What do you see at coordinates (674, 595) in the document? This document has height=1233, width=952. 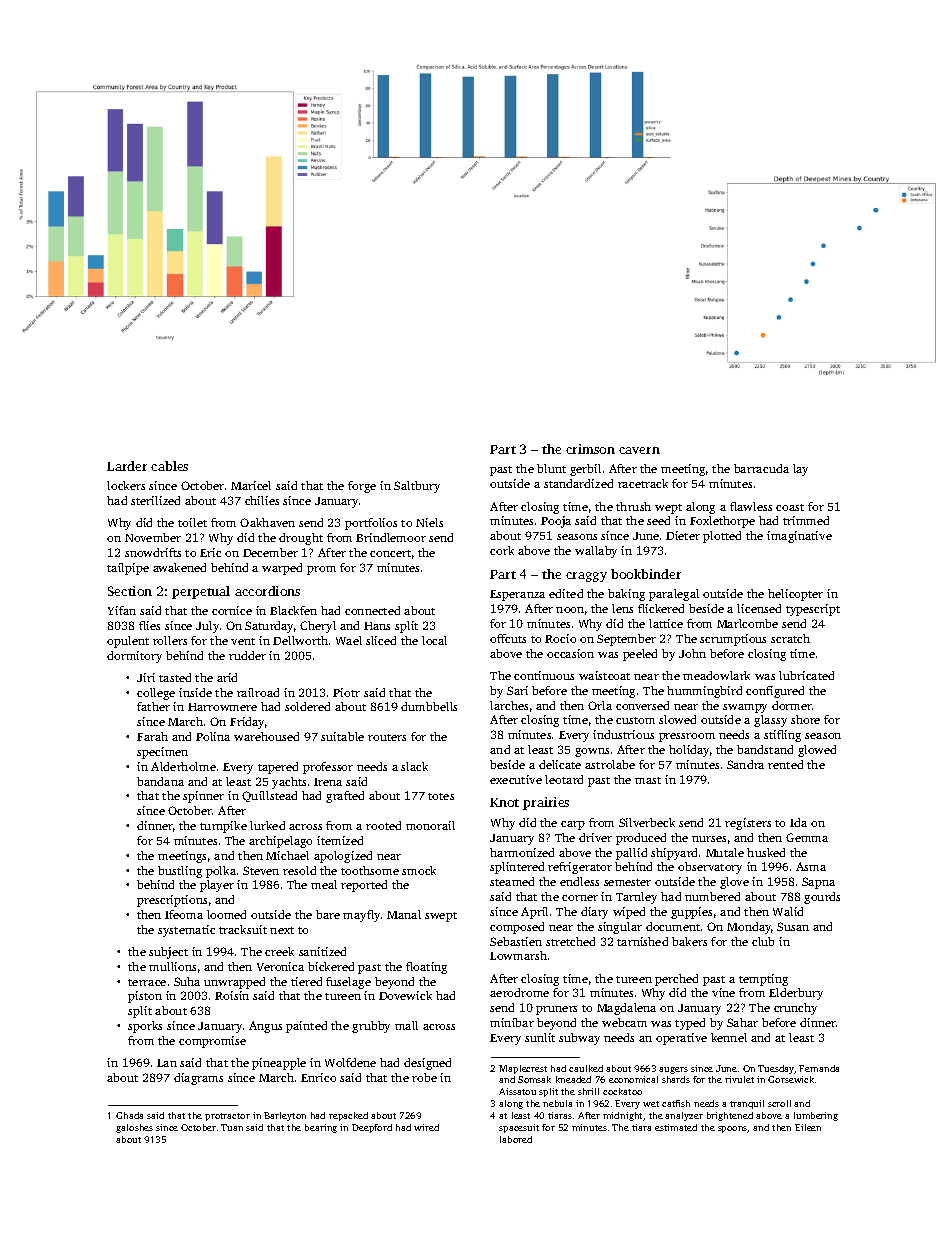 I see `paralegal` at bounding box center [674, 595].
